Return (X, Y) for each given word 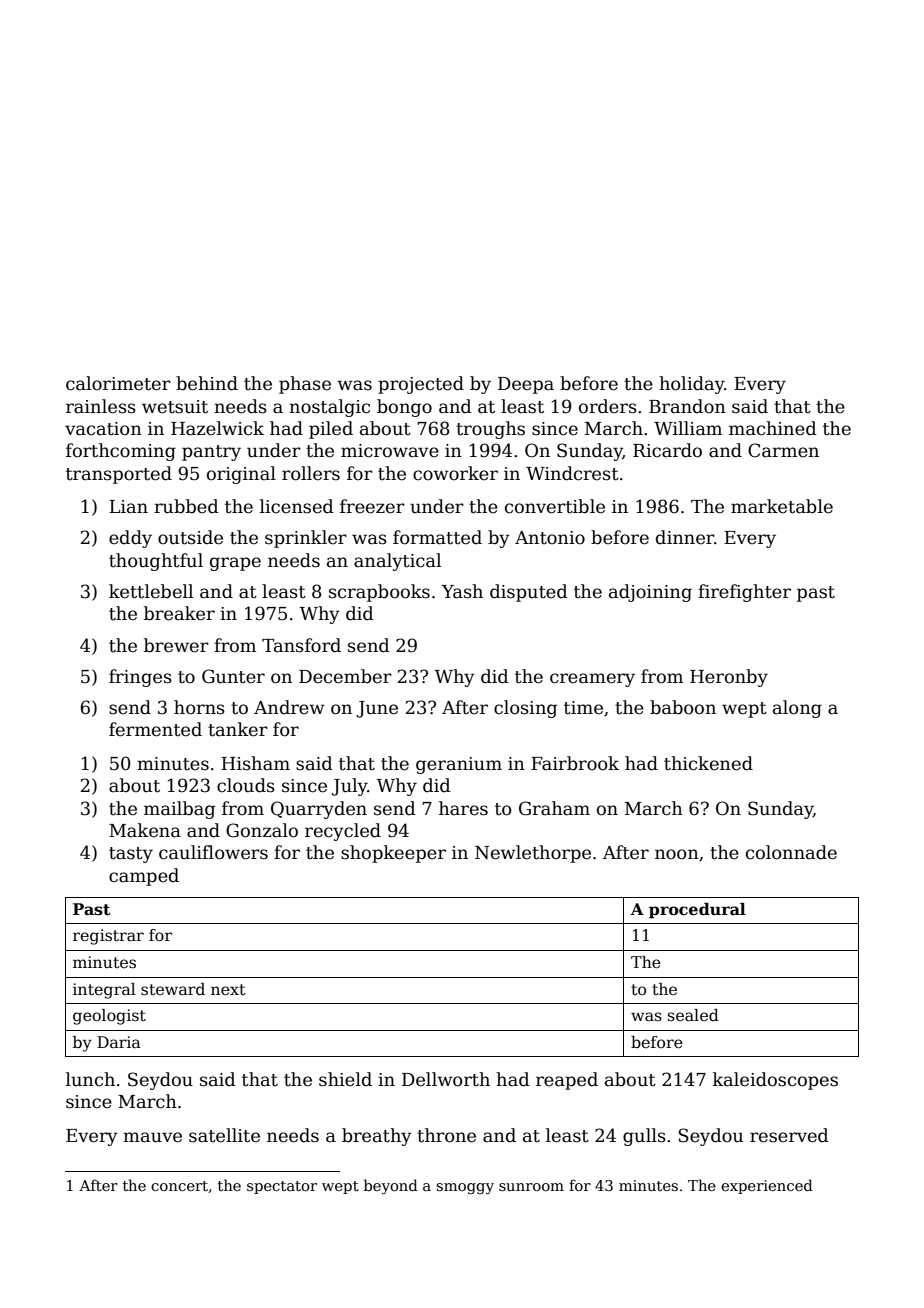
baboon (683, 707)
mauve (152, 1137)
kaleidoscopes (775, 1081)
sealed (693, 1015)
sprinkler (306, 539)
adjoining (650, 593)
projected (421, 385)
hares (463, 808)
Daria (119, 1042)
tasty (131, 855)
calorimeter (118, 383)
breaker (179, 613)
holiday (691, 385)
